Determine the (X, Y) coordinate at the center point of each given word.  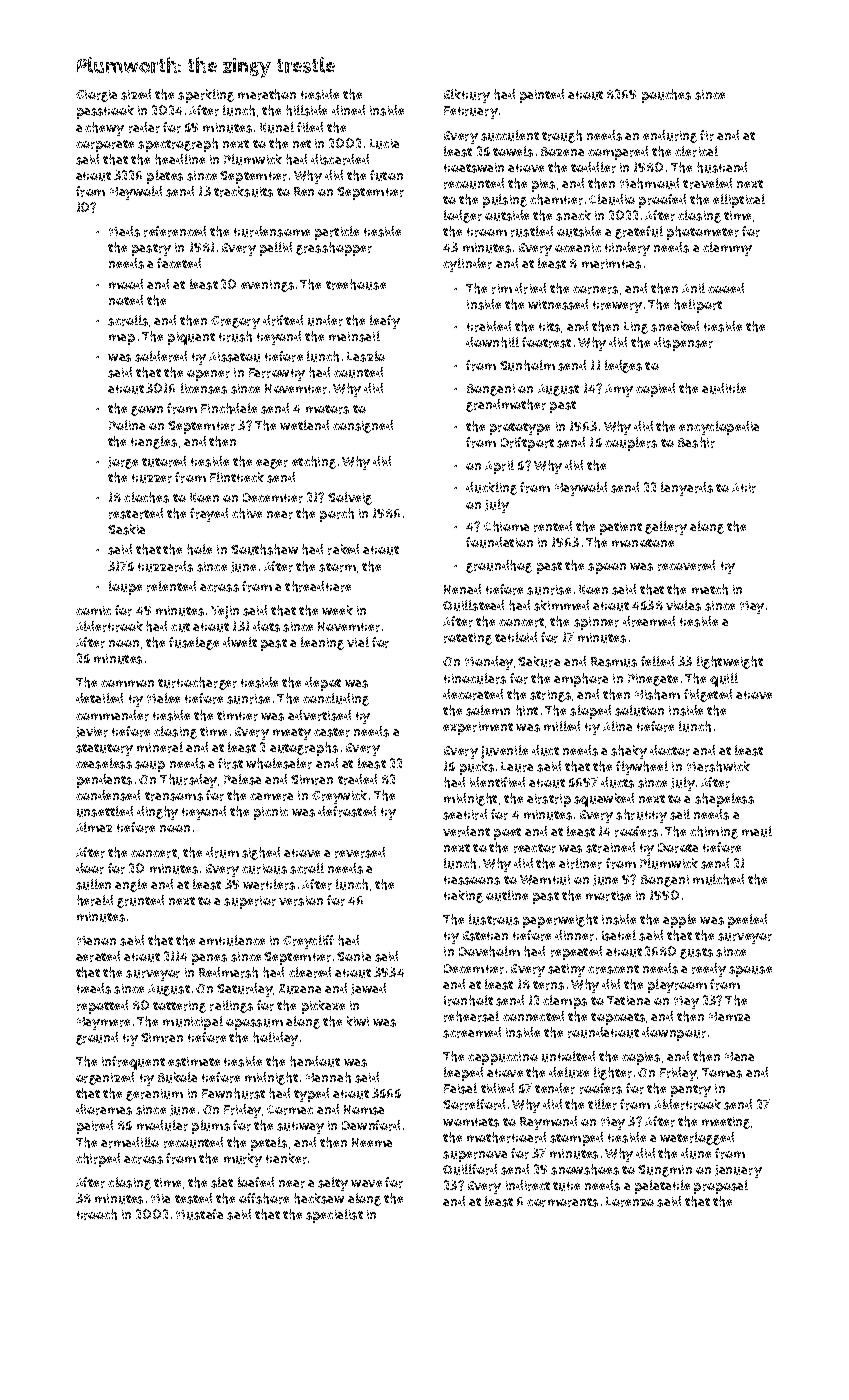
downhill (492, 342)
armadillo (130, 1142)
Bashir (696, 442)
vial (358, 642)
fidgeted (708, 695)
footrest (546, 342)
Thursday (188, 781)
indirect (528, 1185)
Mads (124, 231)
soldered (161, 356)
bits (549, 327)
